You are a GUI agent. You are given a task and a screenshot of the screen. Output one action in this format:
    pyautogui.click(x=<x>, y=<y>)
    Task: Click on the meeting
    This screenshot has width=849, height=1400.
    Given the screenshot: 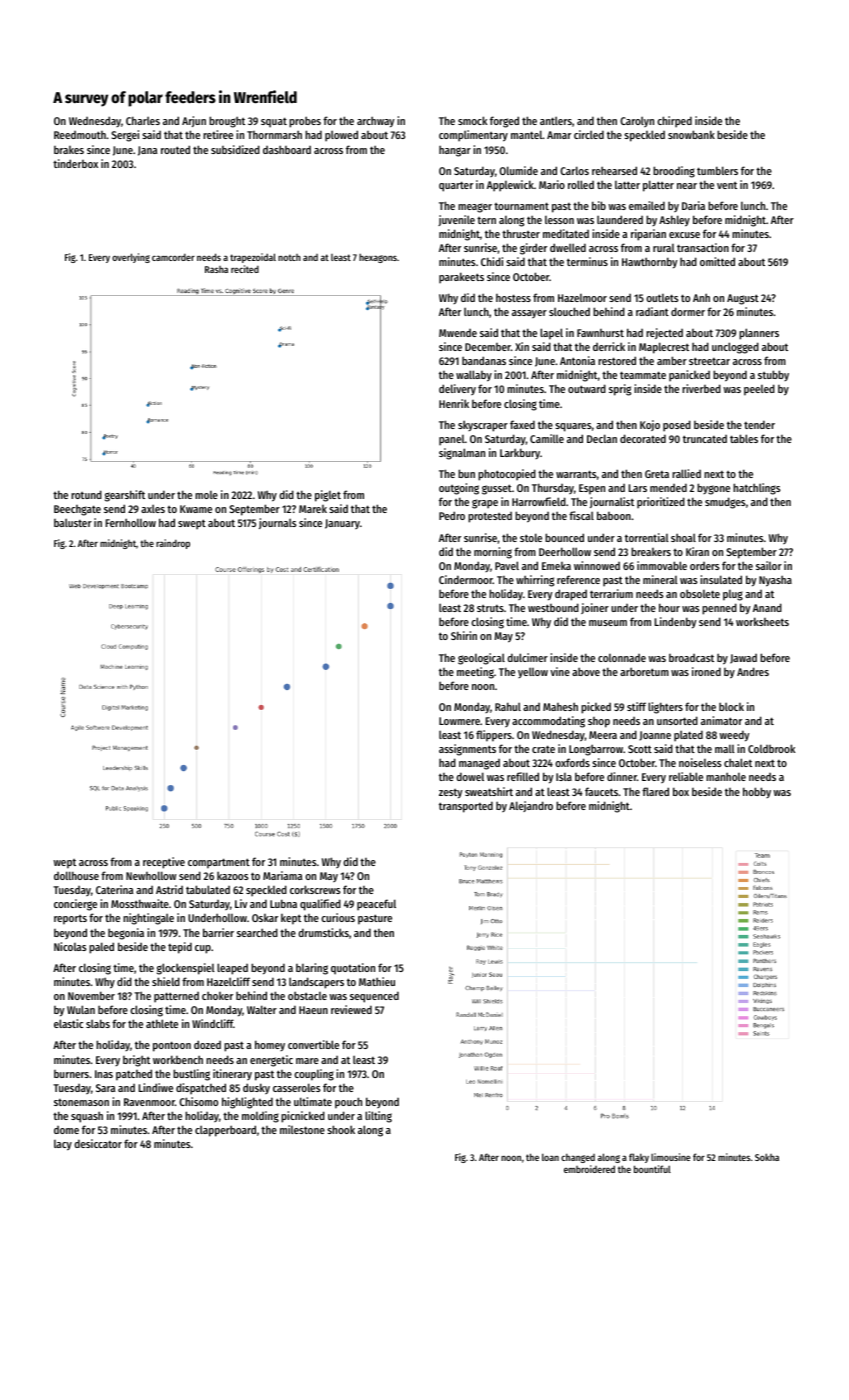 What is the action you would take?
    pyautogui.click(x=475, y=673)
